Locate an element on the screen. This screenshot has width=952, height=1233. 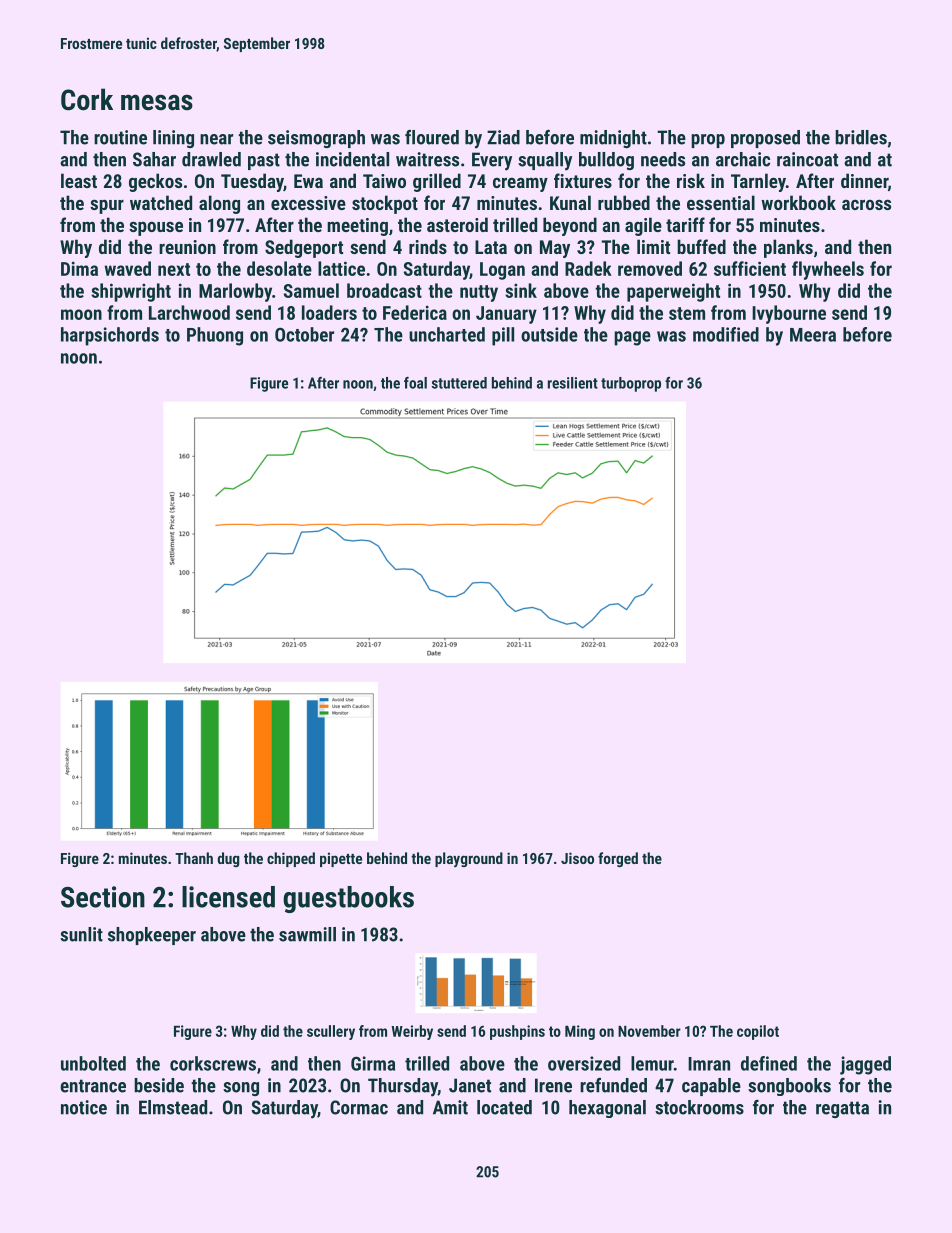
resilient is located at coordinates (573, 383).
